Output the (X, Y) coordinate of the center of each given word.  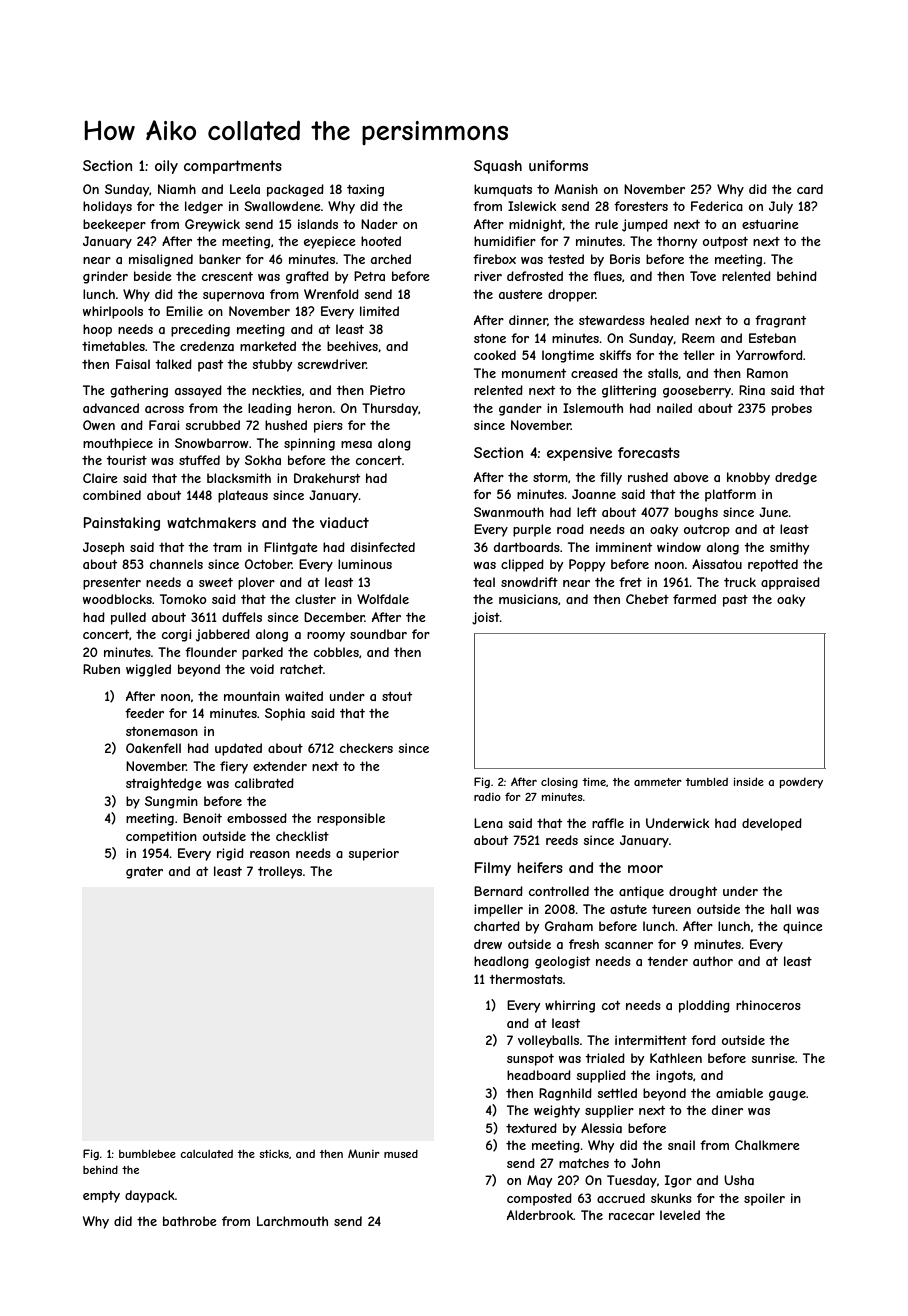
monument (534, 373)
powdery (801, 783)
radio (487, 797)
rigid (230, 854)
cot (611, 1005)
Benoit (202, 818)
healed (669, 320)
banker (220, 259)
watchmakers (211, 522)
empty (101, 1197)
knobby (748, 478)
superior (373, 854)
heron (315, 408)
